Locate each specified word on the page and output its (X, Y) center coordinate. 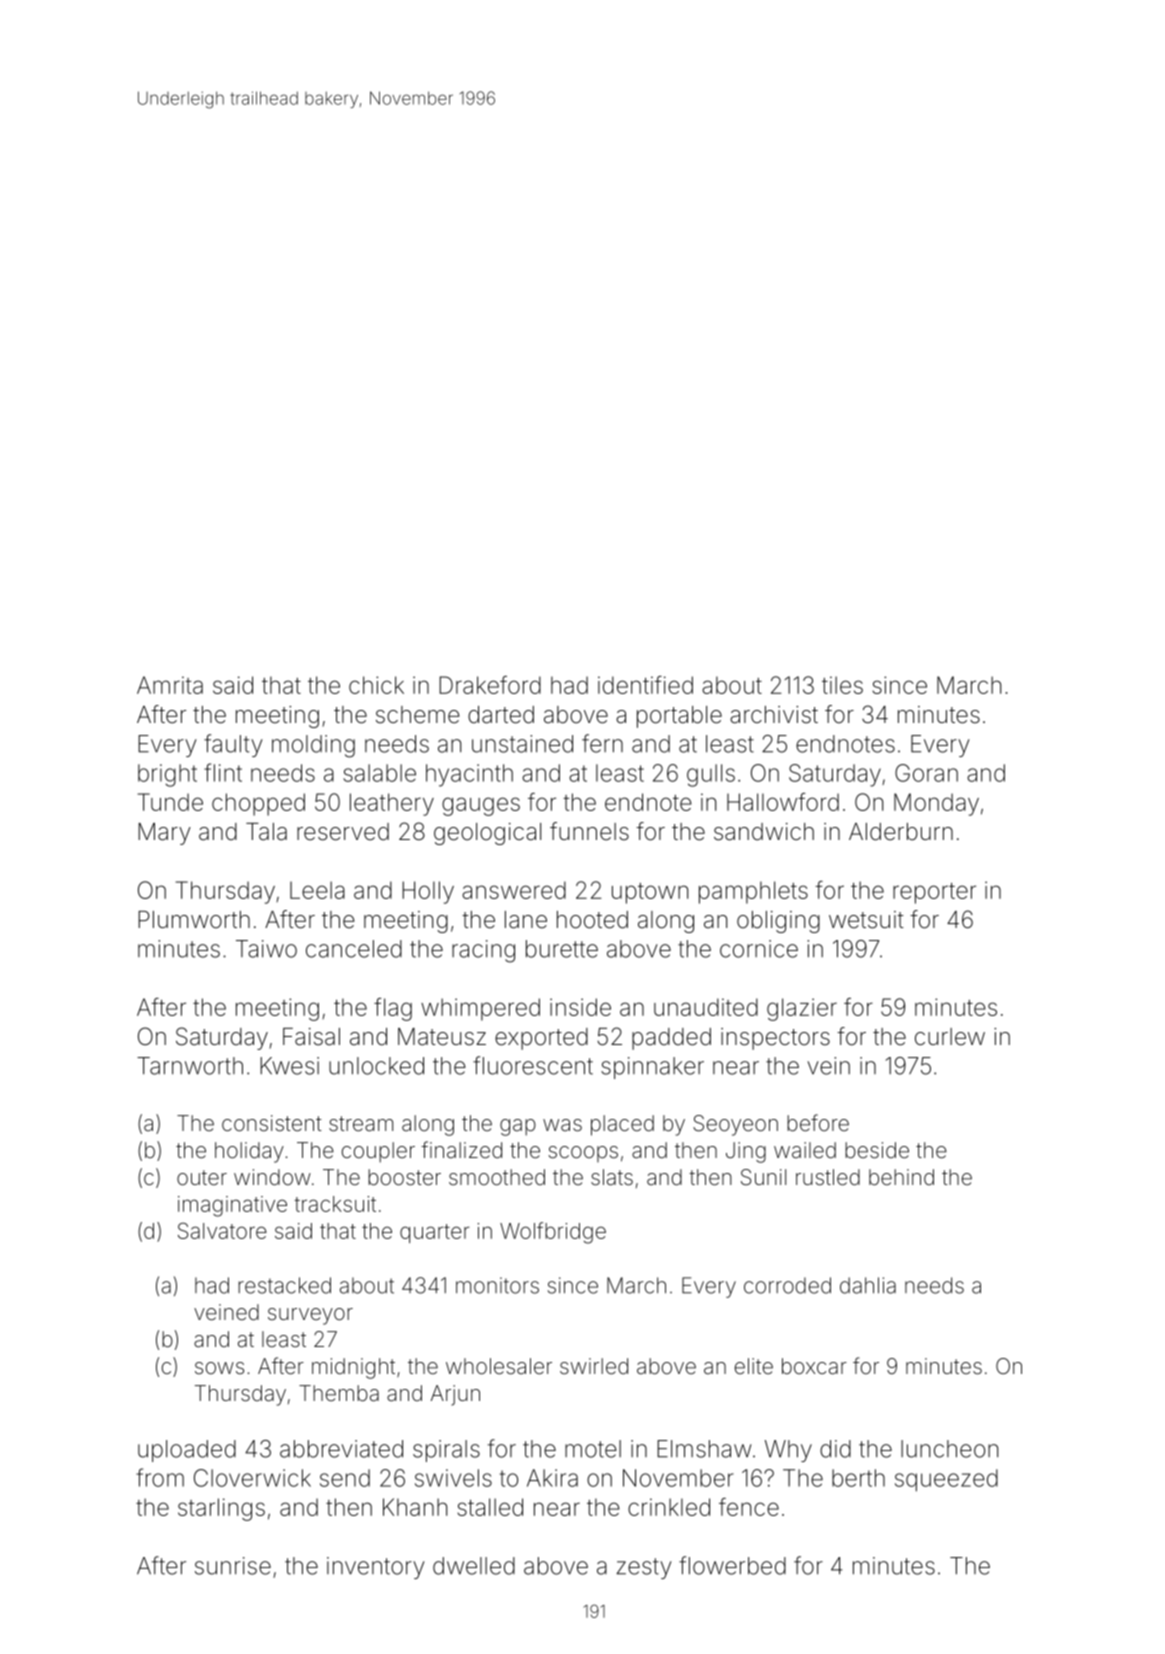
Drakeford (490, 685)
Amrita (170, 685)
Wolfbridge (553, 1233)
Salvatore (222, 1230)
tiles (842, 685)
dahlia (868, 1285)
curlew (950, 1037)
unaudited (706, 1007)
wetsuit (866, 920)
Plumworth (194, 920)
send (345, 1478)
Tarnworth (190, 1066)
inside (580, 1007)
